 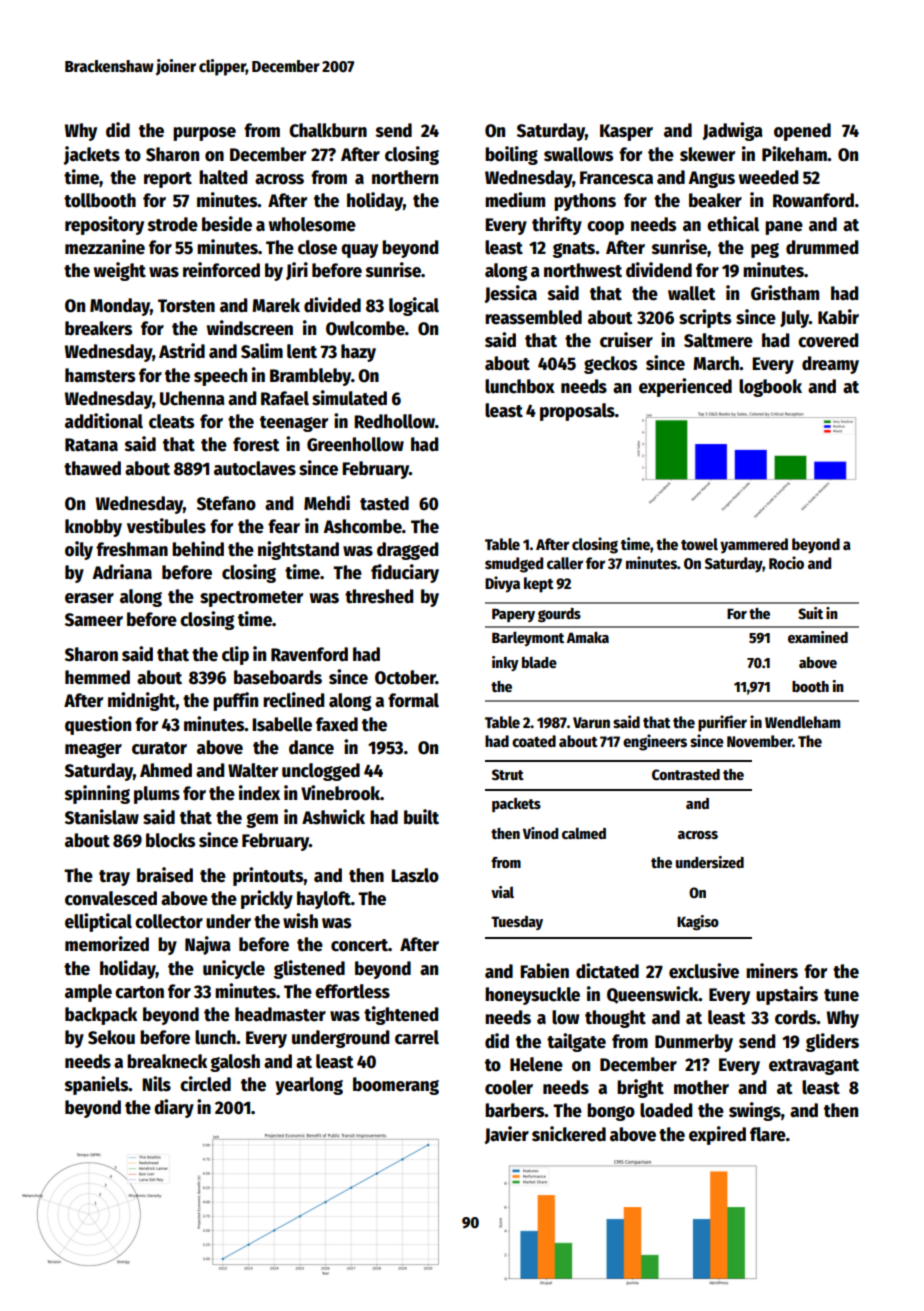 I want to click on diary, so click(x=174, y=1108).
